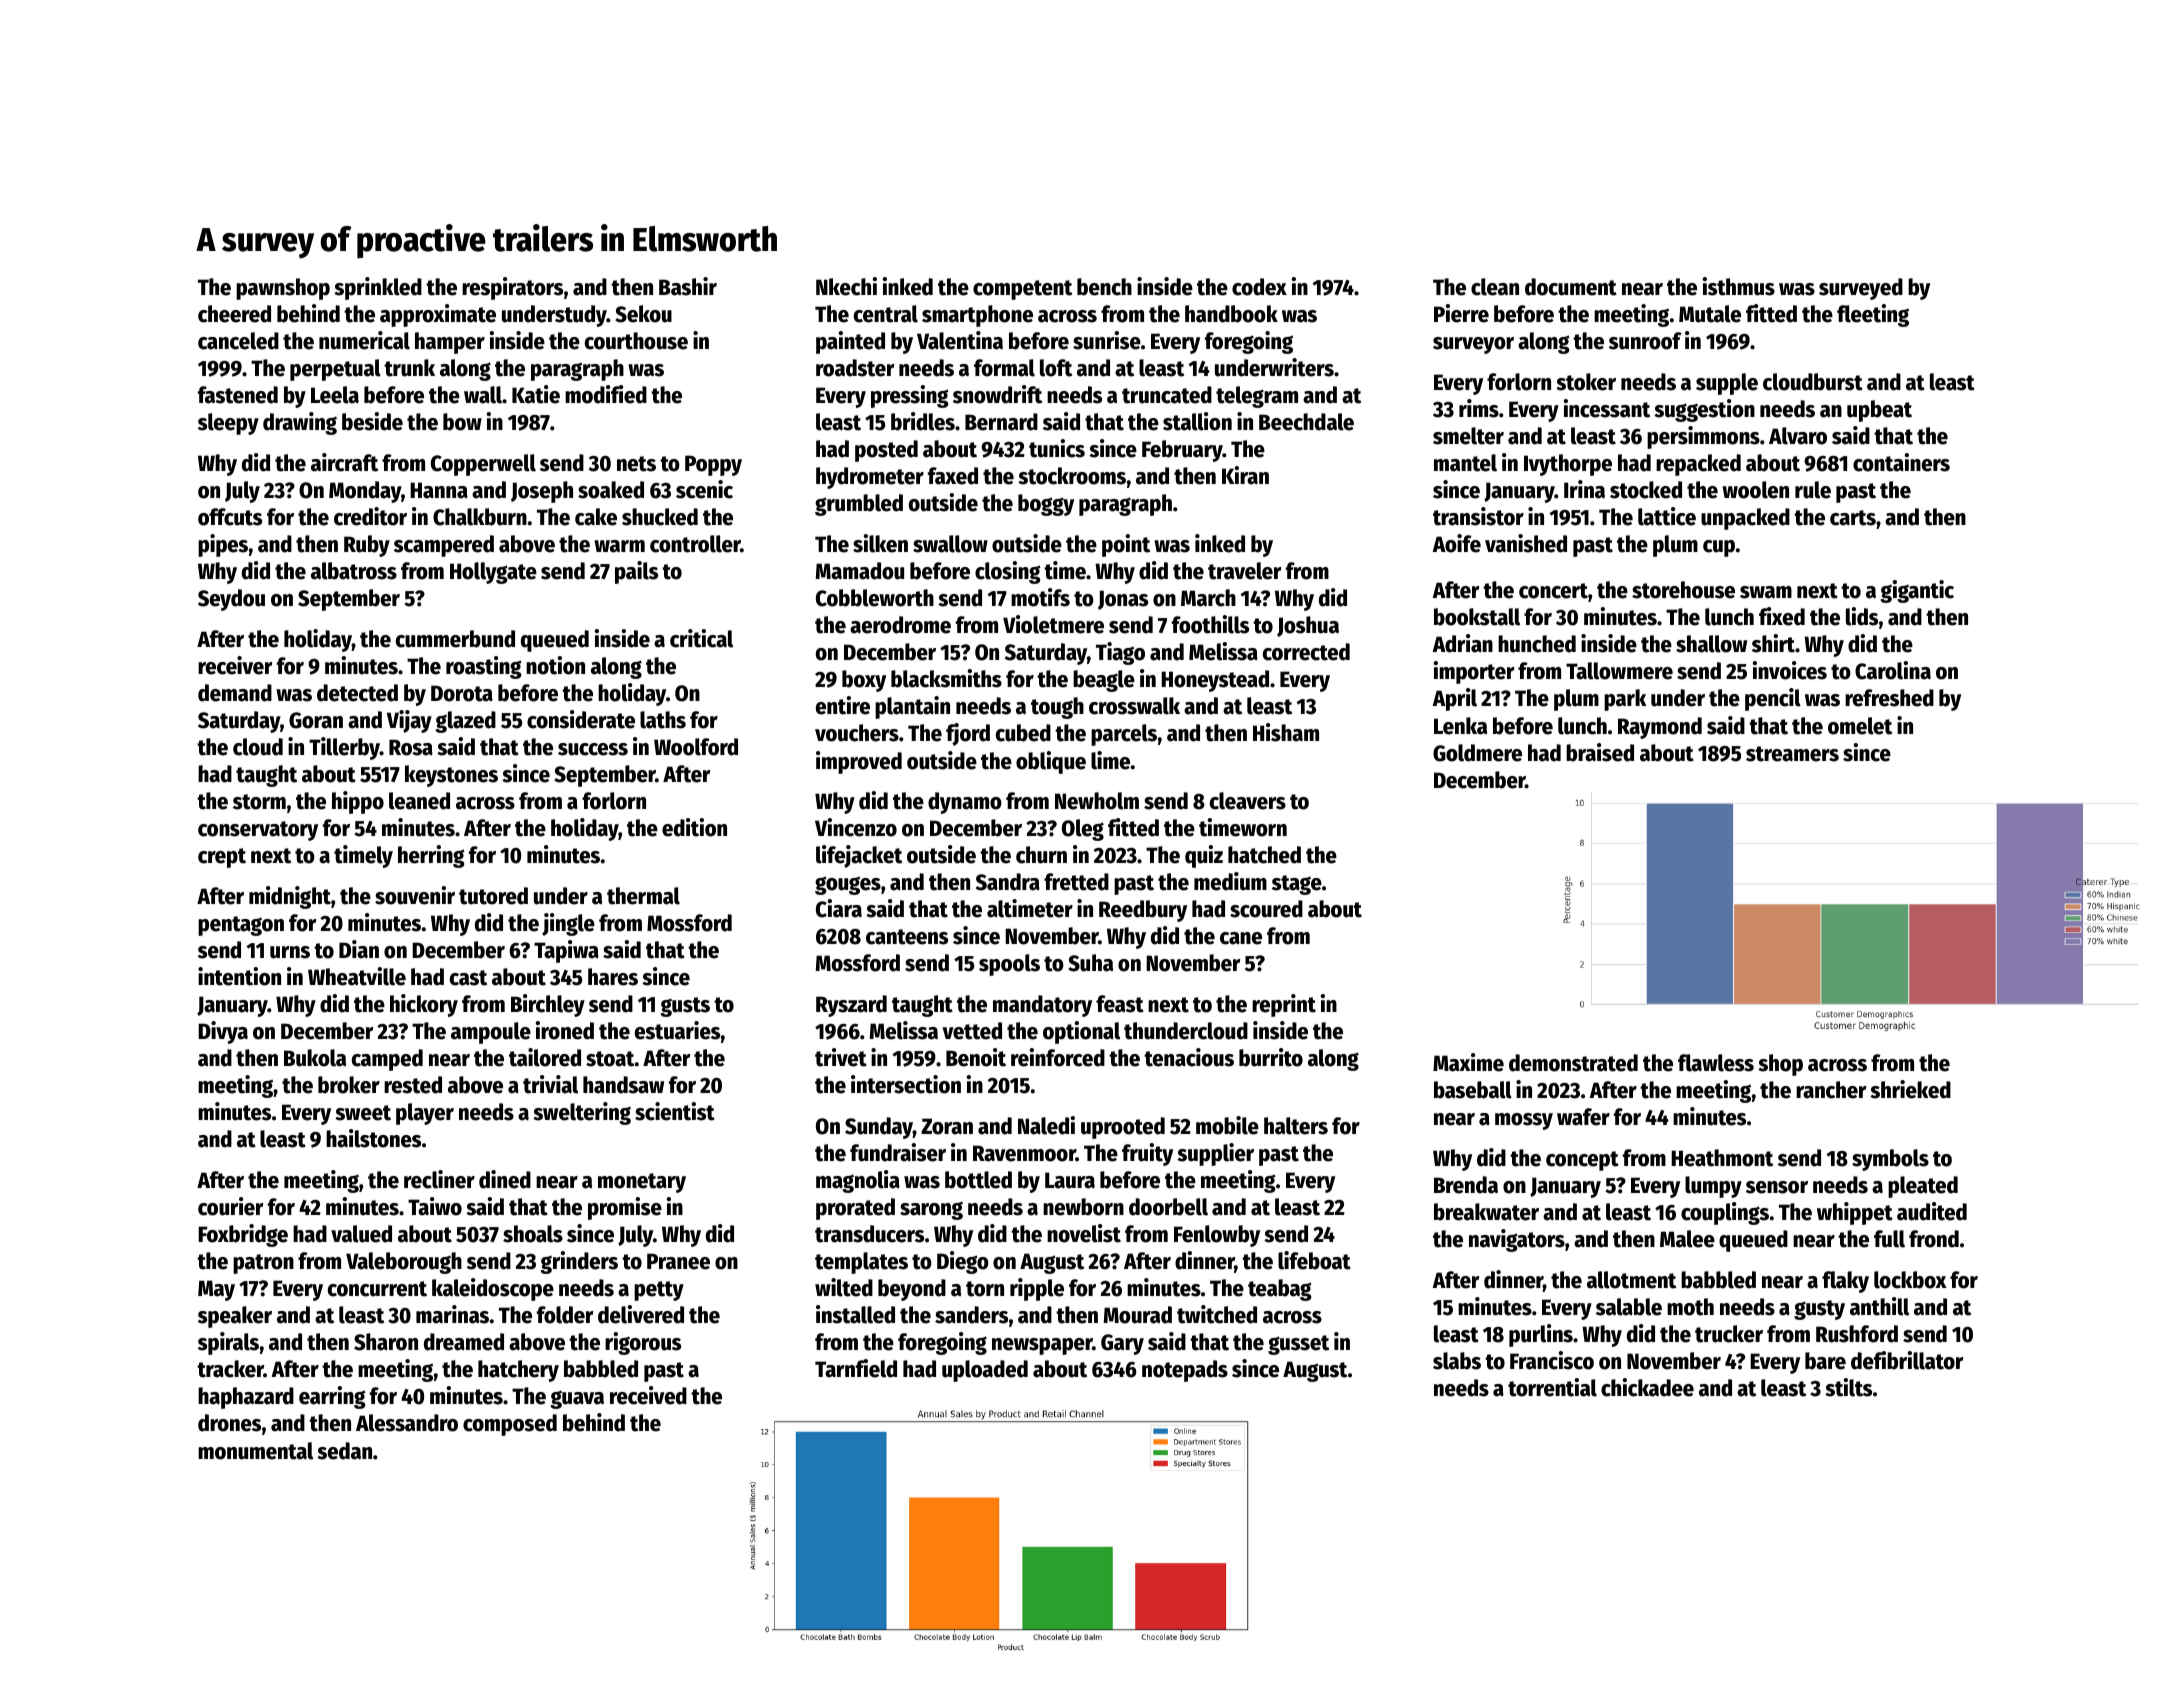 The width and height of the screenshot is (2178, 1683). I want to click on monumental, so click(255, 1451).
